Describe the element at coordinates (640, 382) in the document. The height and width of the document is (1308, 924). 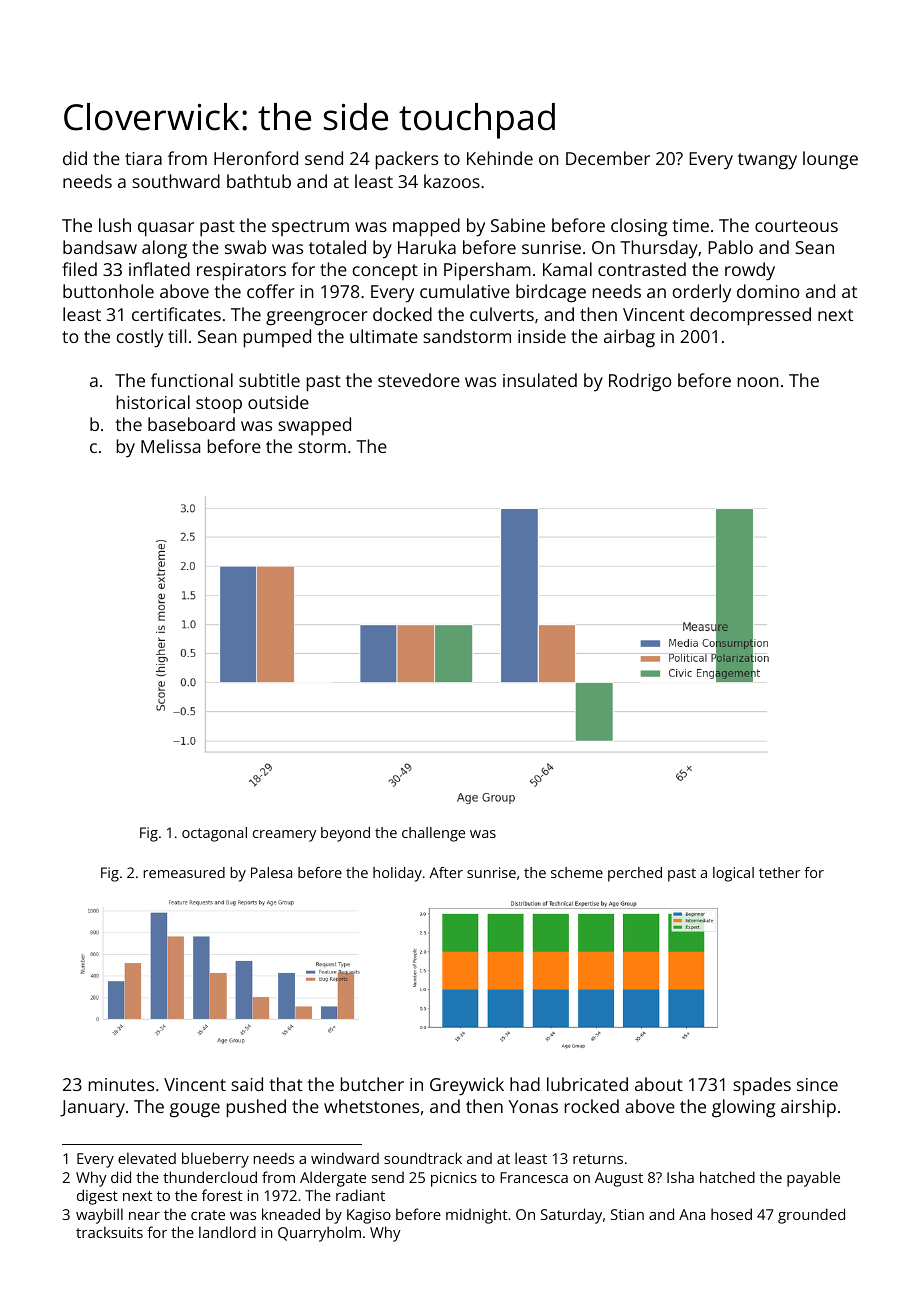
I see `Rodrigo` at that location.
